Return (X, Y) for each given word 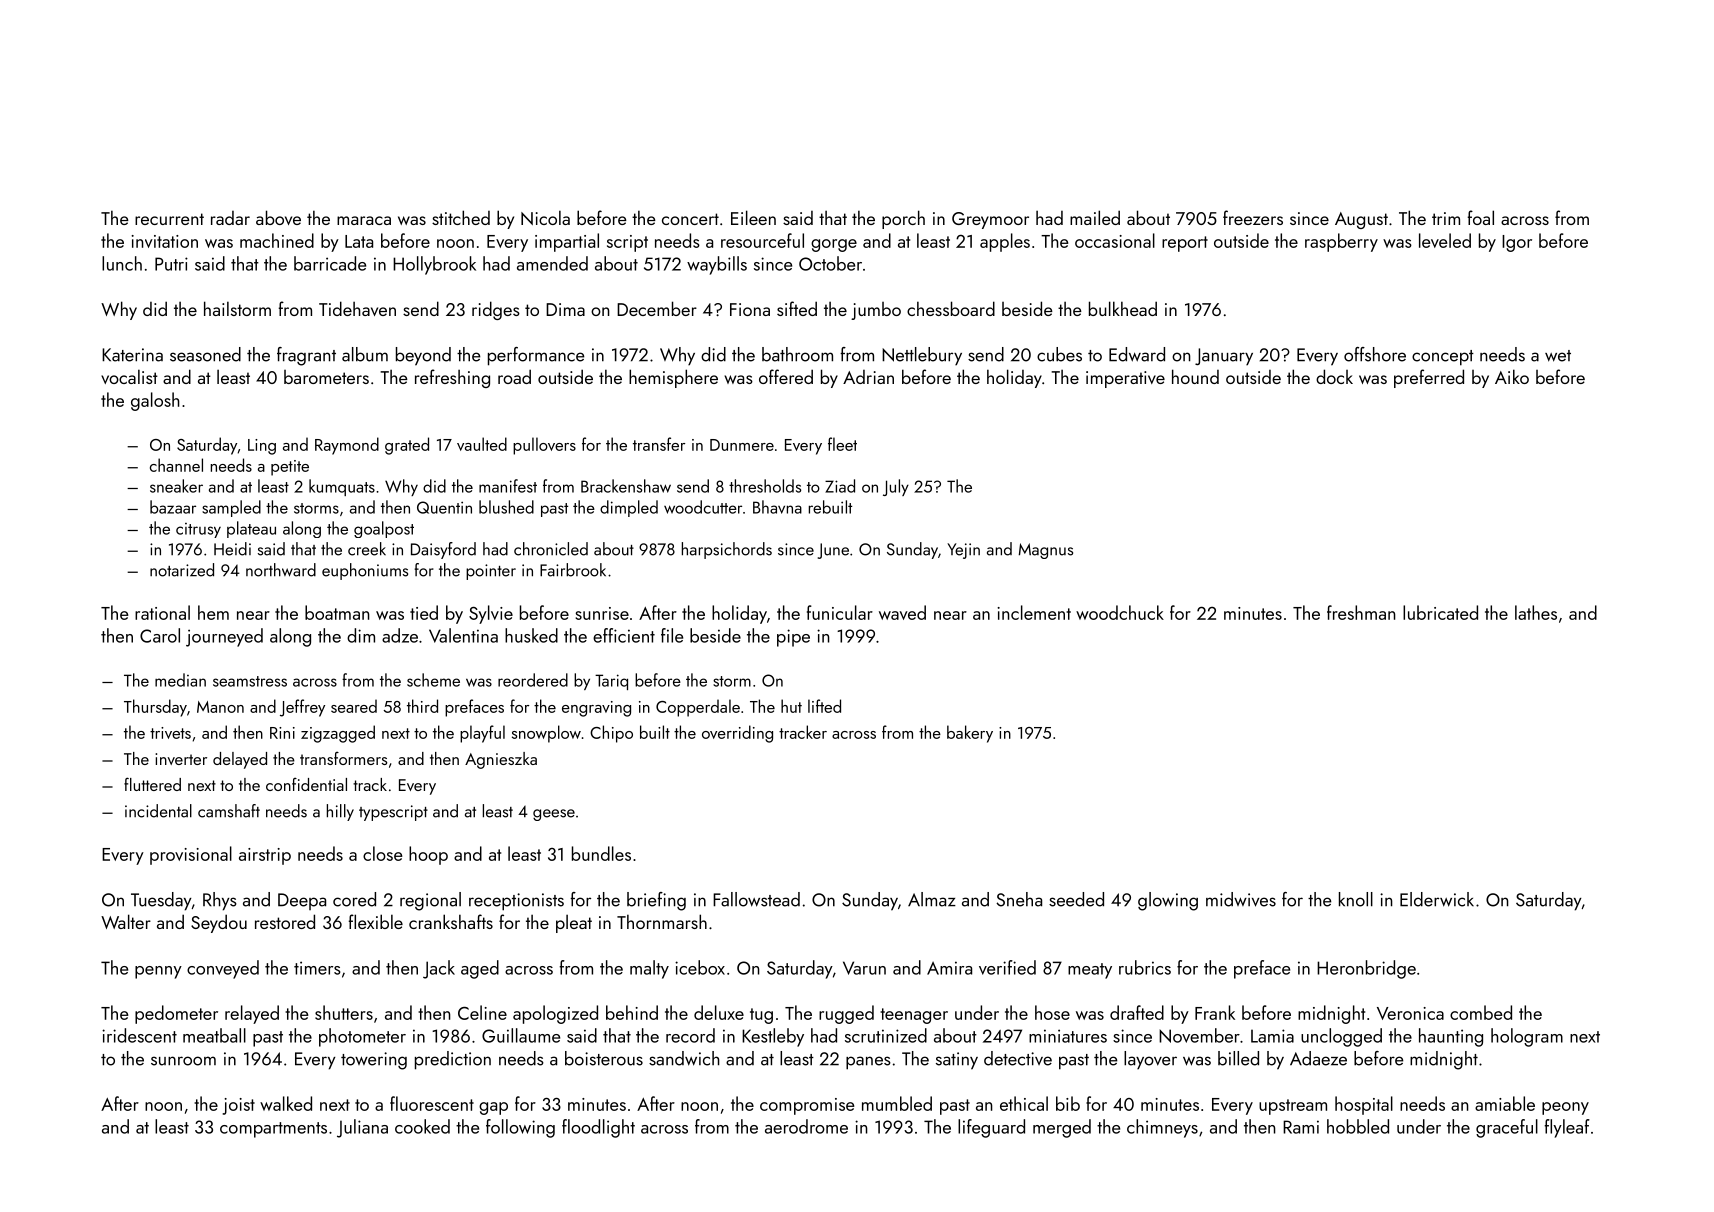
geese (554, 815)
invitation (164, 241)
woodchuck (1120, 612)
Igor (1517, 243)
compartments (273, 1130)
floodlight (598, 1128)
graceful (1507, 1128)
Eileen (753, 217)
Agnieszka (501, 760)
